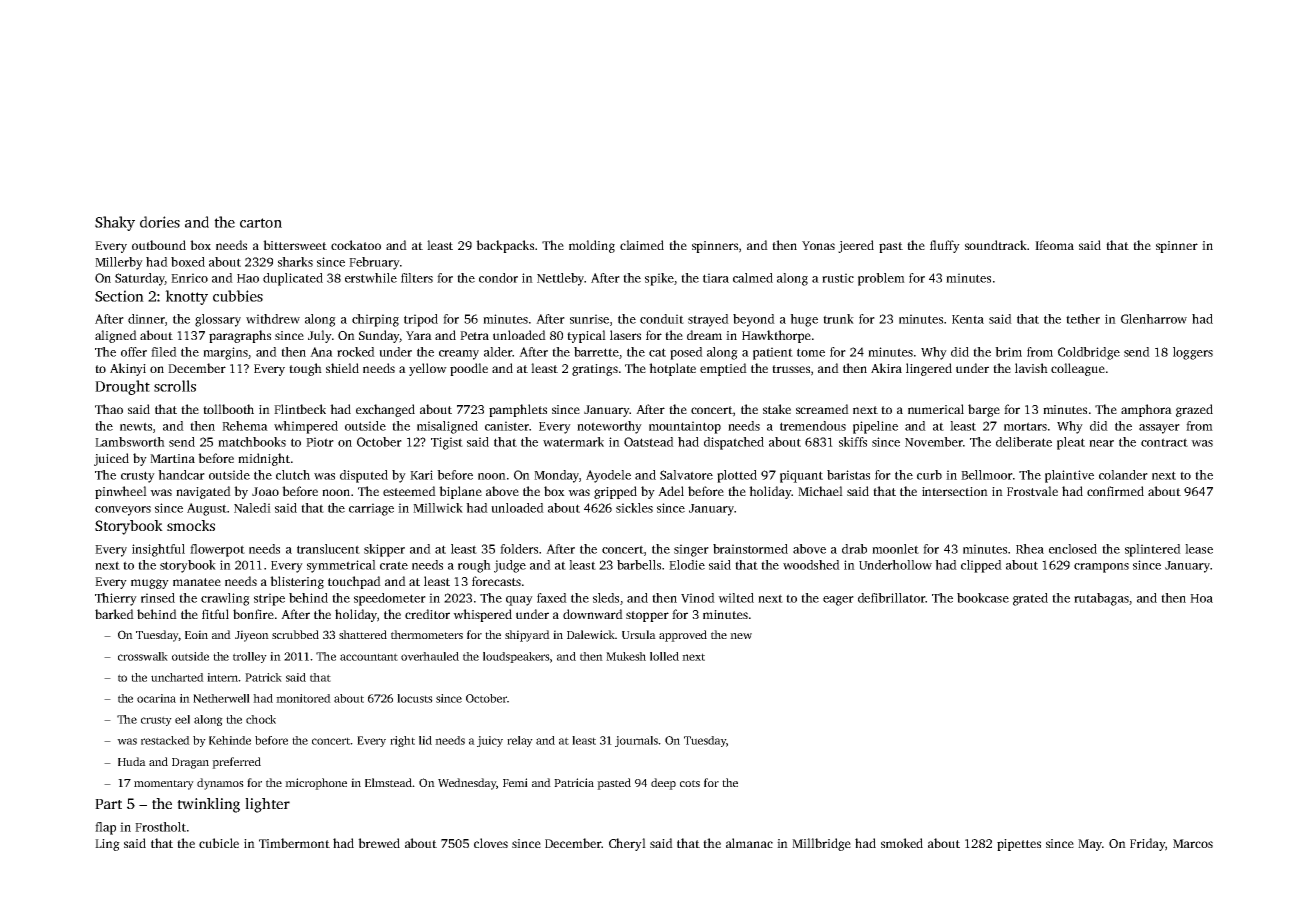 This screenshot has width=1308, height=924. What do you see at coordinates (164, 785) in the screenshot?
I see `momentary` at bounding box center [164, 785].
